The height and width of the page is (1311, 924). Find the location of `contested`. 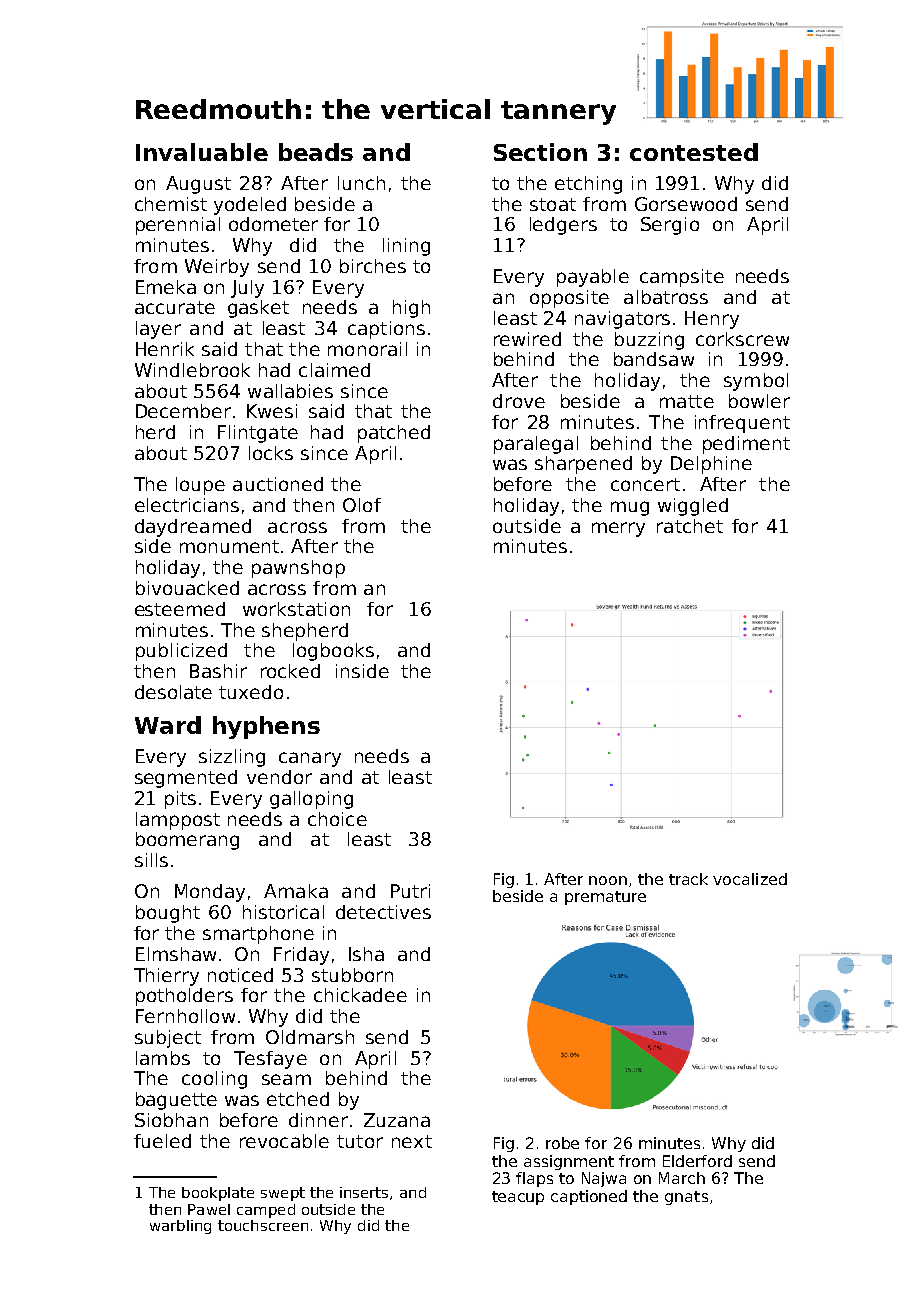

contested is located at coordinates (694, 152).
